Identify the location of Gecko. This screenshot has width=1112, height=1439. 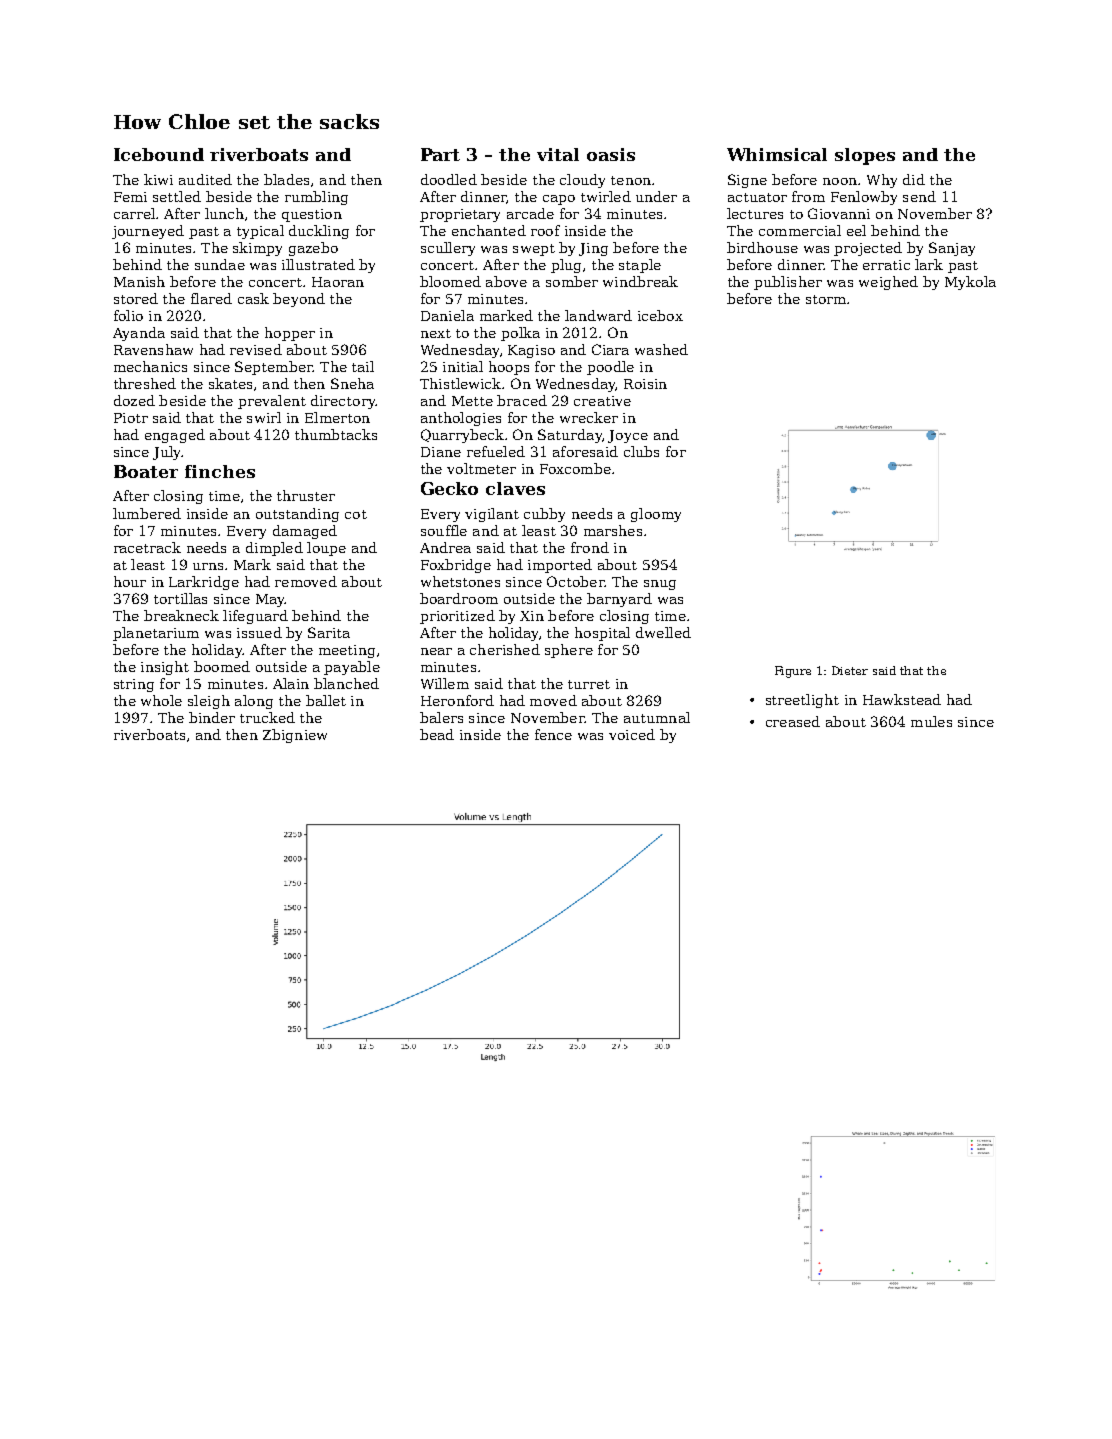
(449, 488).
